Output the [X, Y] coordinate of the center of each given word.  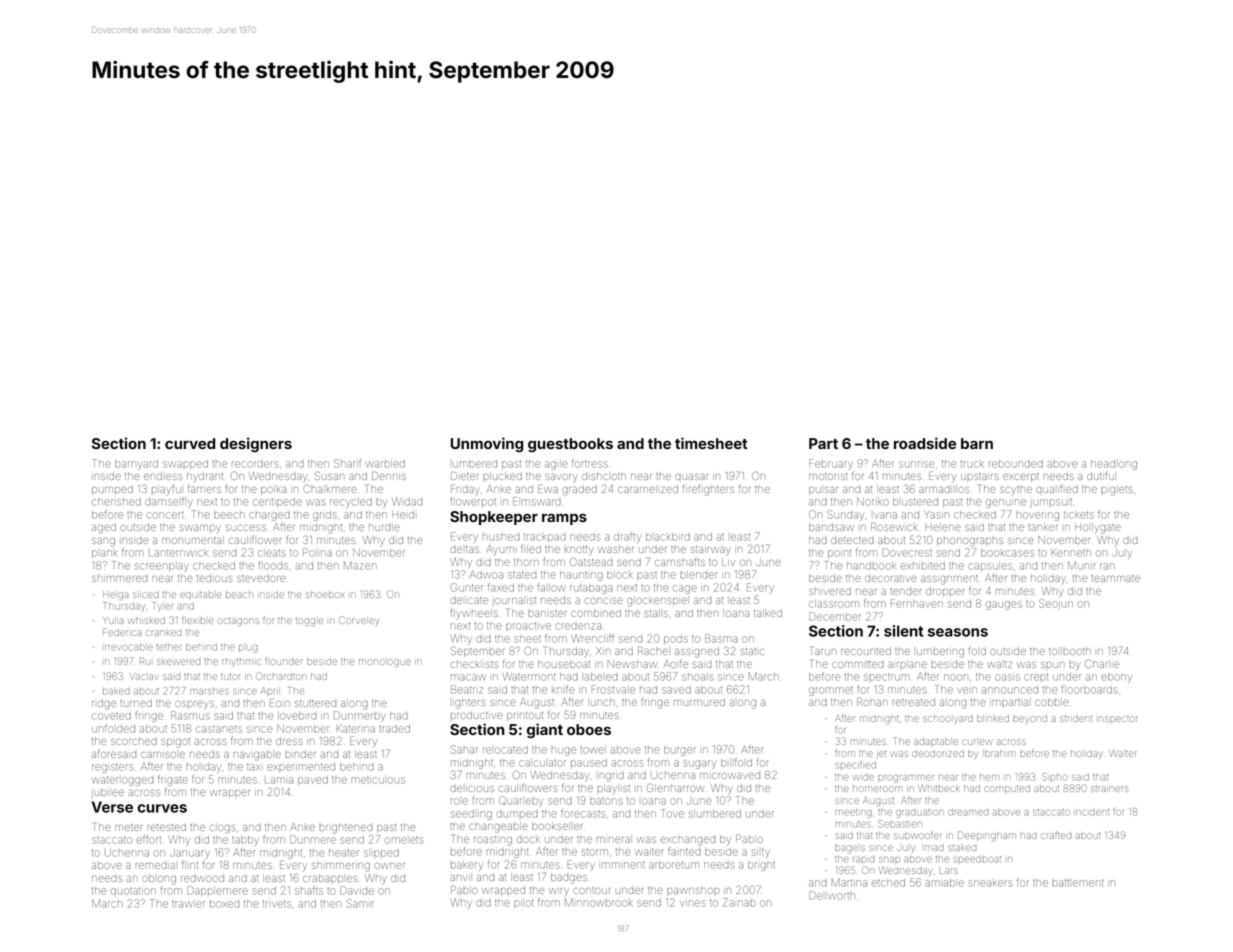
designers [256, 444]
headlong [1114, 465]
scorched [134, 742]
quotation [133, 891]
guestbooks [570, 445]
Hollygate [1098, 528]
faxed [501, 587]
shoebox [325, 595]
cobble [1052, 702]
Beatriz [467, 689]
